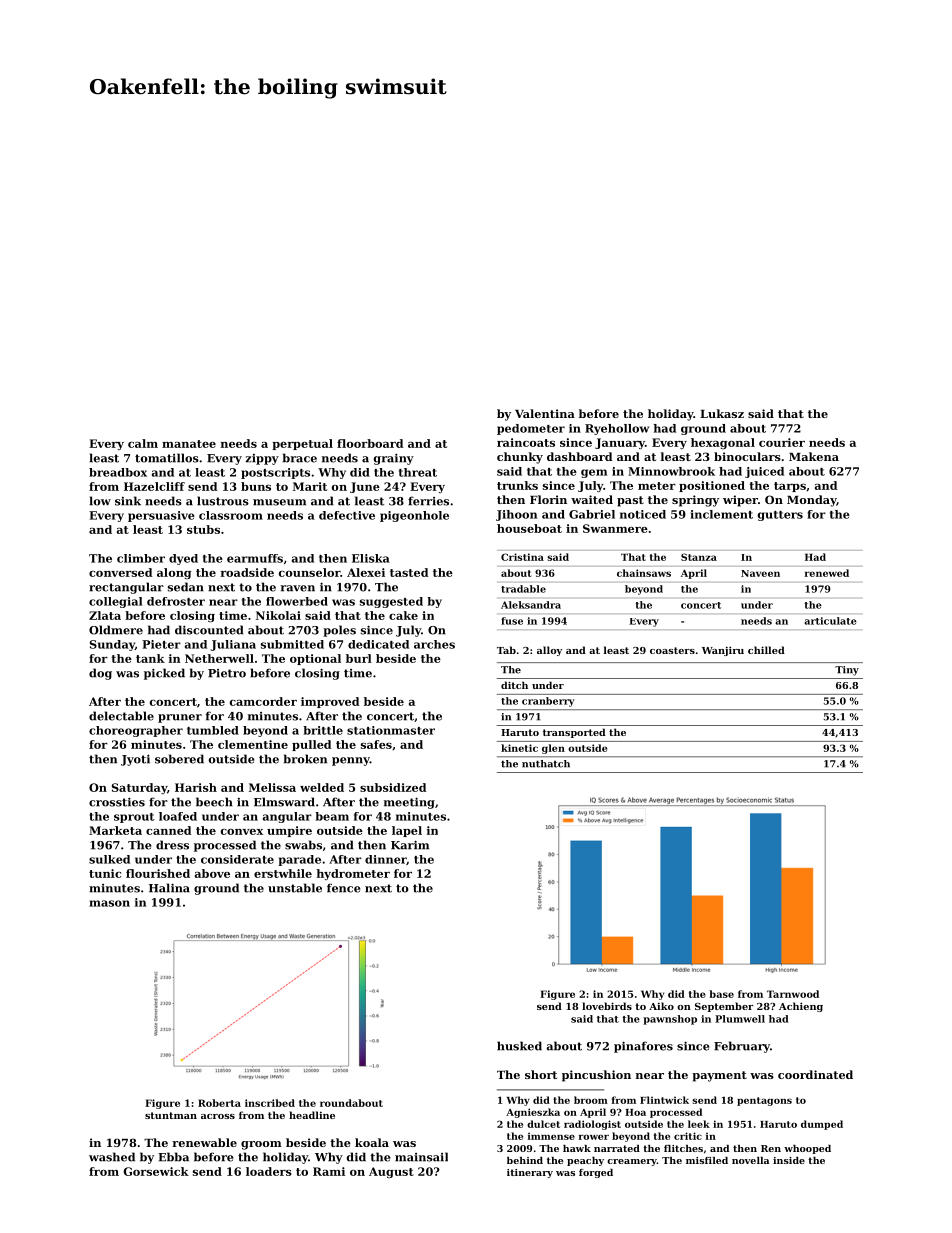 The image size is (952, 1233). I want to click on inscribed, so click(270, 1103).
